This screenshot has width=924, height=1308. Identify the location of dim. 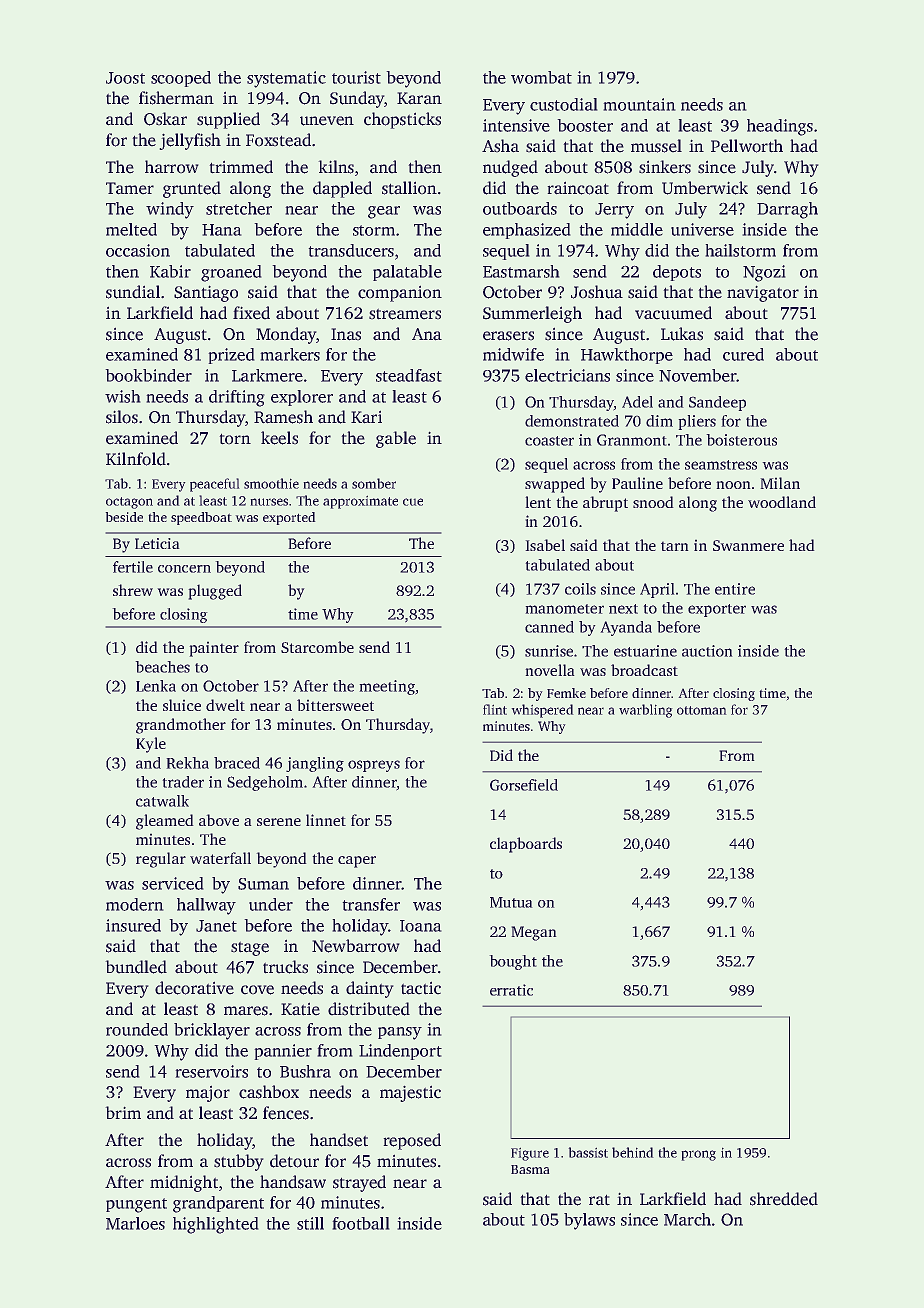
(659, 421).
